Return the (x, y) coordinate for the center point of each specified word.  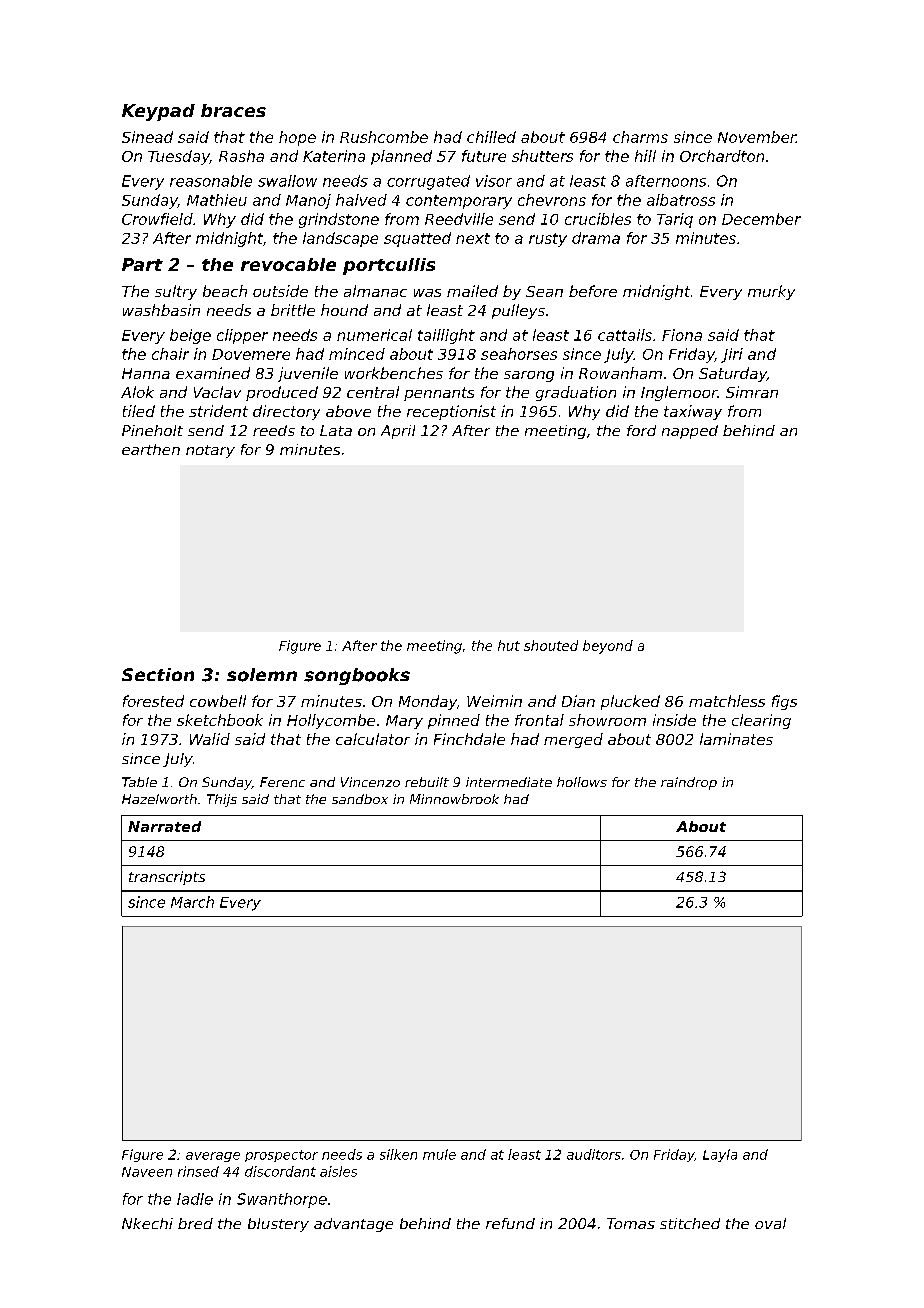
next (473, 238)
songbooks (357, 676)
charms (640, 137)
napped (690, 432)
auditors (594, 1154)
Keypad (158, 112)
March (192, 902)
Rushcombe (384, 137)
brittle (293, 310)
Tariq (675, 220)
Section (158, 674)
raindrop (689, 783)
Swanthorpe (282, 1200)
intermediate (509, 782)
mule (439, 1154)
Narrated (164, 826)
